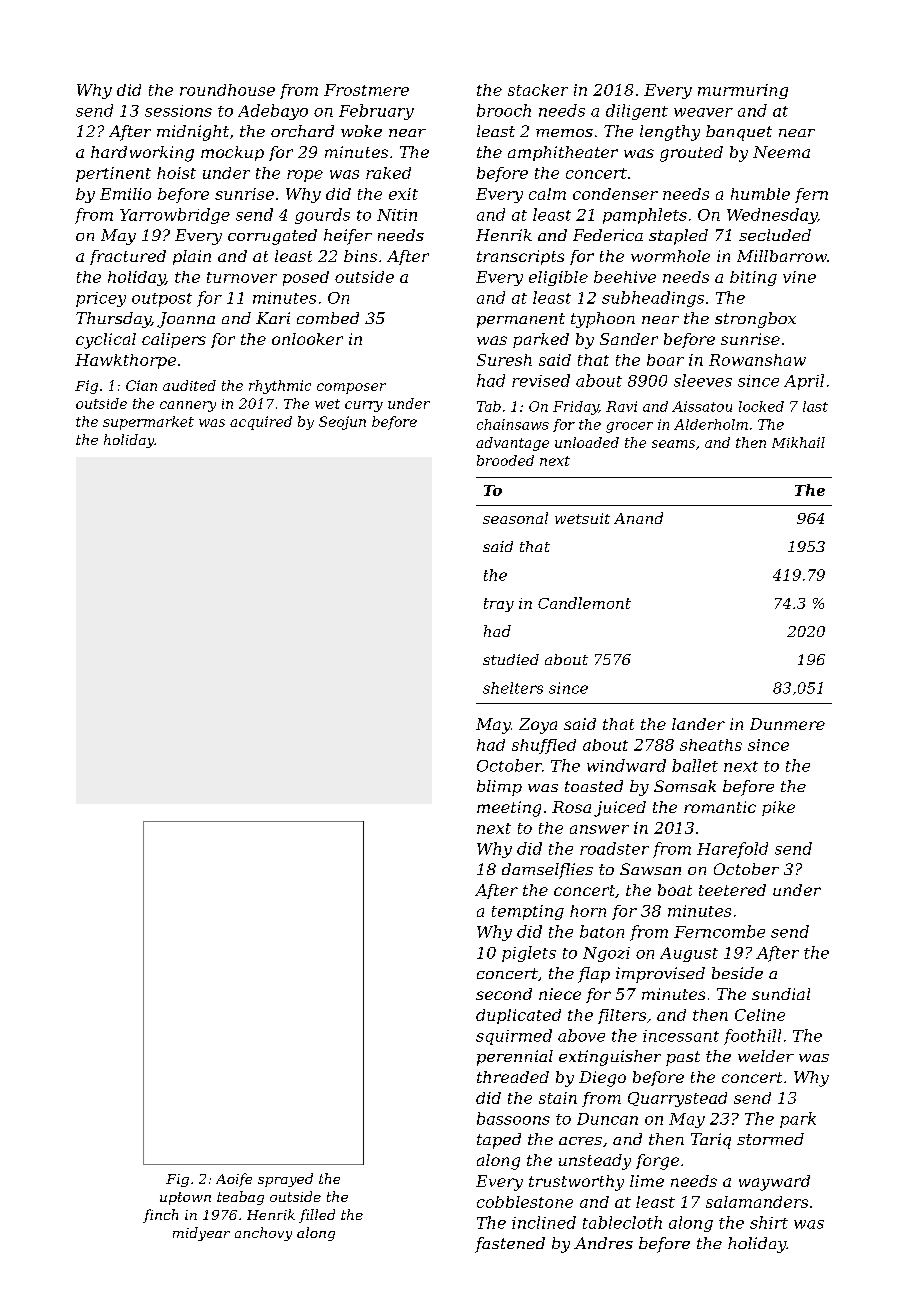 This image has width=908, height=1316. Describe the element at coordinates (509, 809) in the image. I see `meeting` at that location.
